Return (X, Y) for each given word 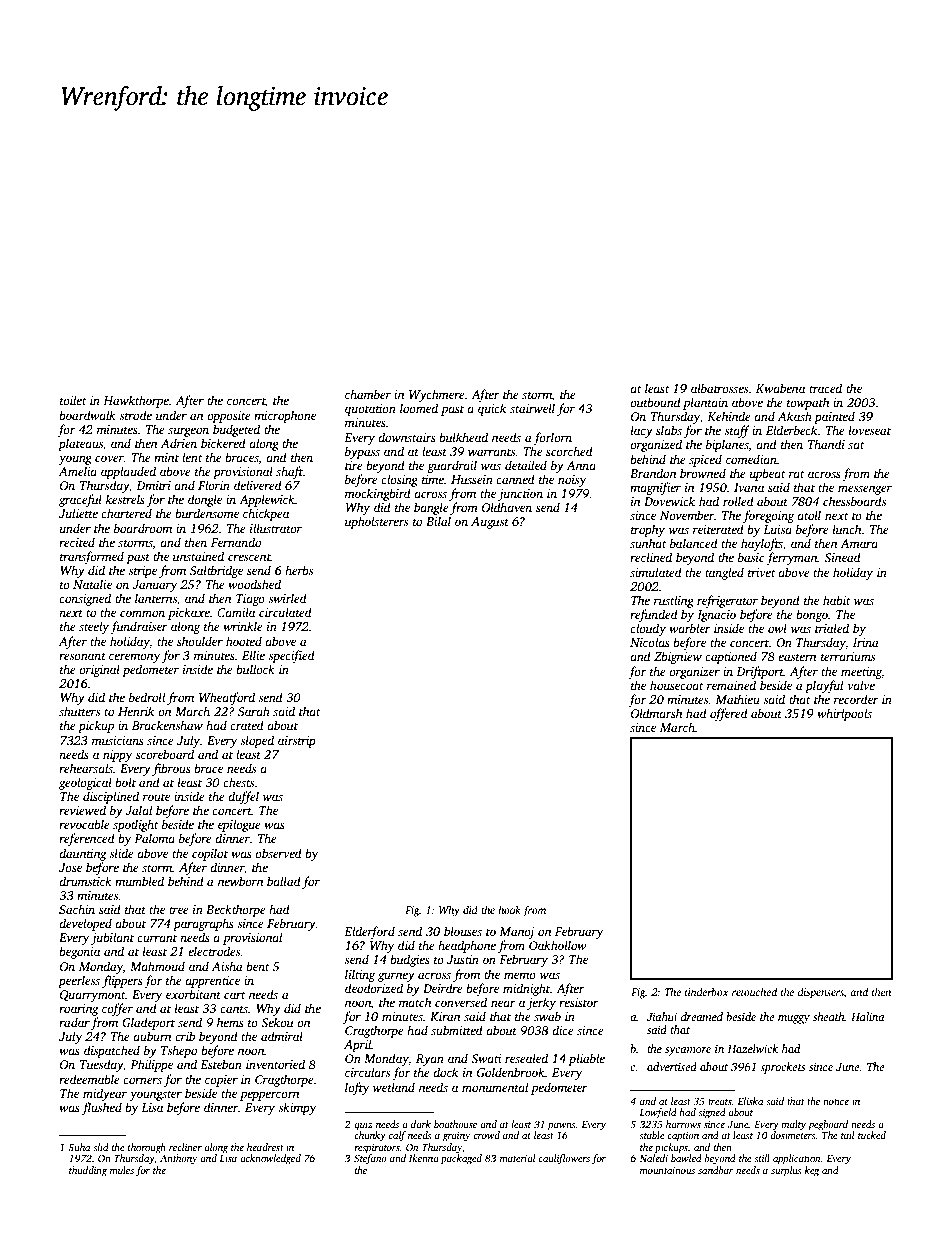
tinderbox (707, 992)
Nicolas (650, 642)
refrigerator (727, 601)
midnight (526, 989)
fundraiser (139, 627)
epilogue (239, 825)
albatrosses (719, 388)
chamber (368, 394)
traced (825, 388)
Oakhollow (558, 945)
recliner (185, 1147)
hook (509, 910)
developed (85, 924)
